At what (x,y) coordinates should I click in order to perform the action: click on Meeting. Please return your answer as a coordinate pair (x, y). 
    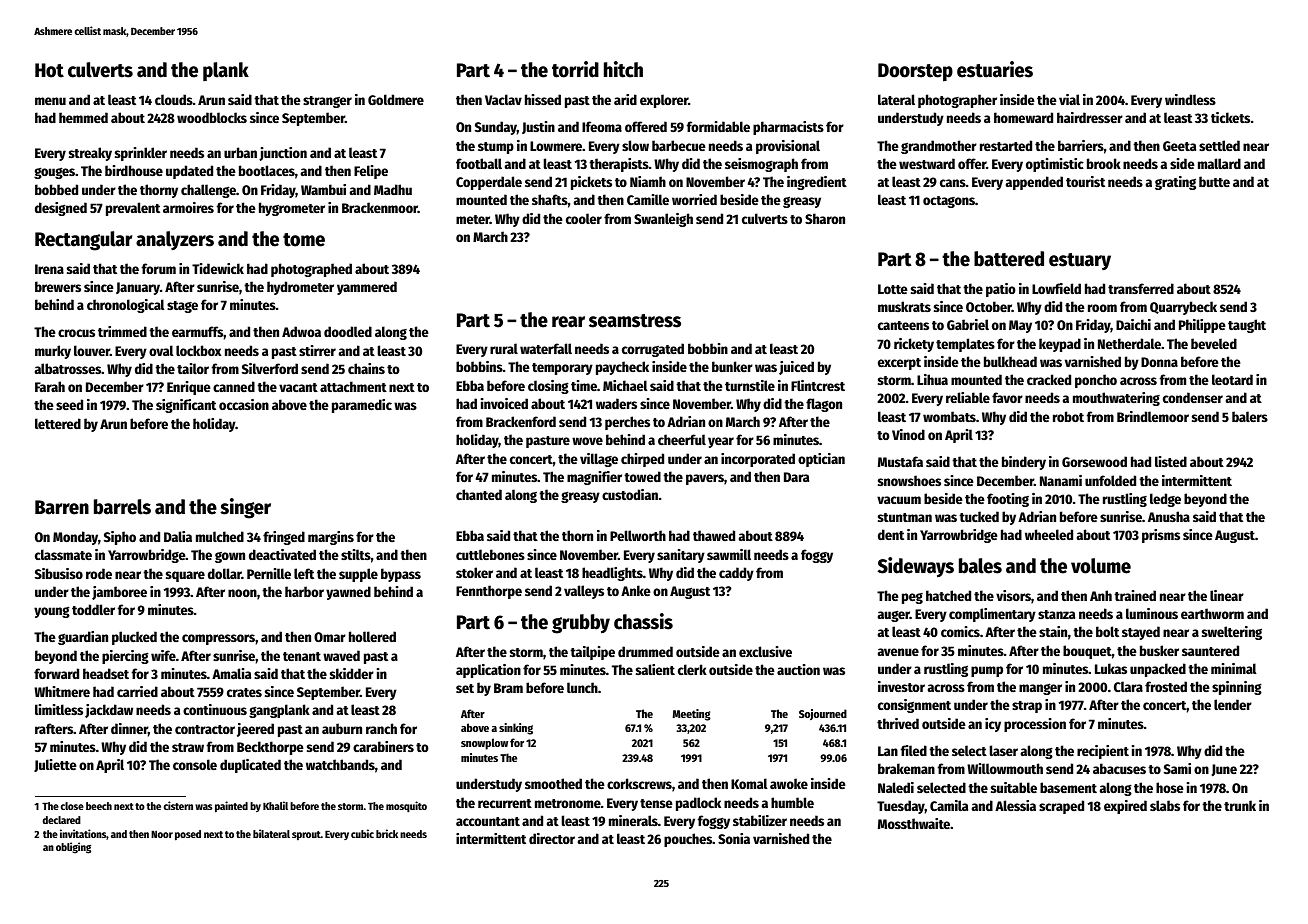
    Looking at the image, I should click on (692, 715).
